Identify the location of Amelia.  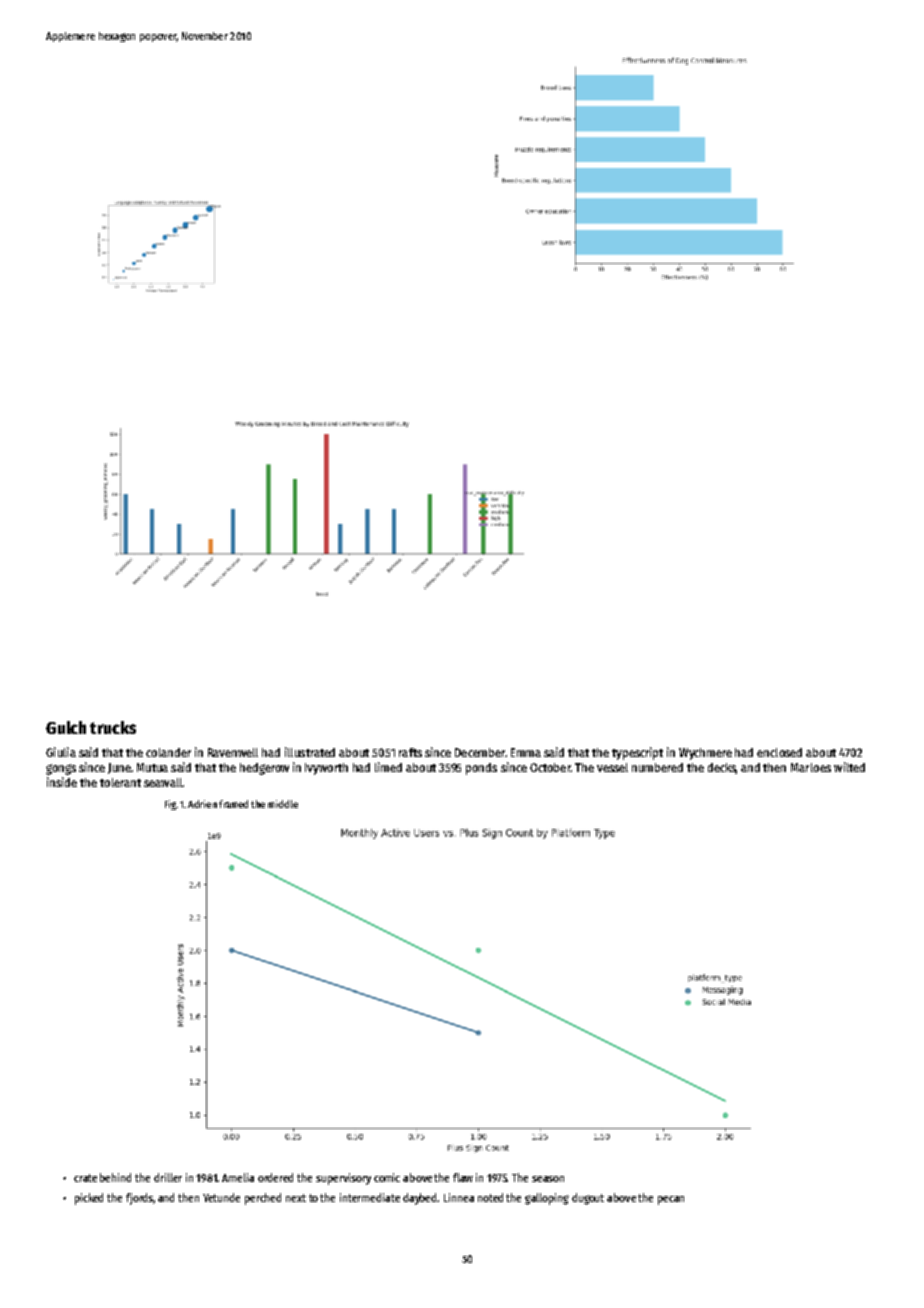
(238, 1177).
